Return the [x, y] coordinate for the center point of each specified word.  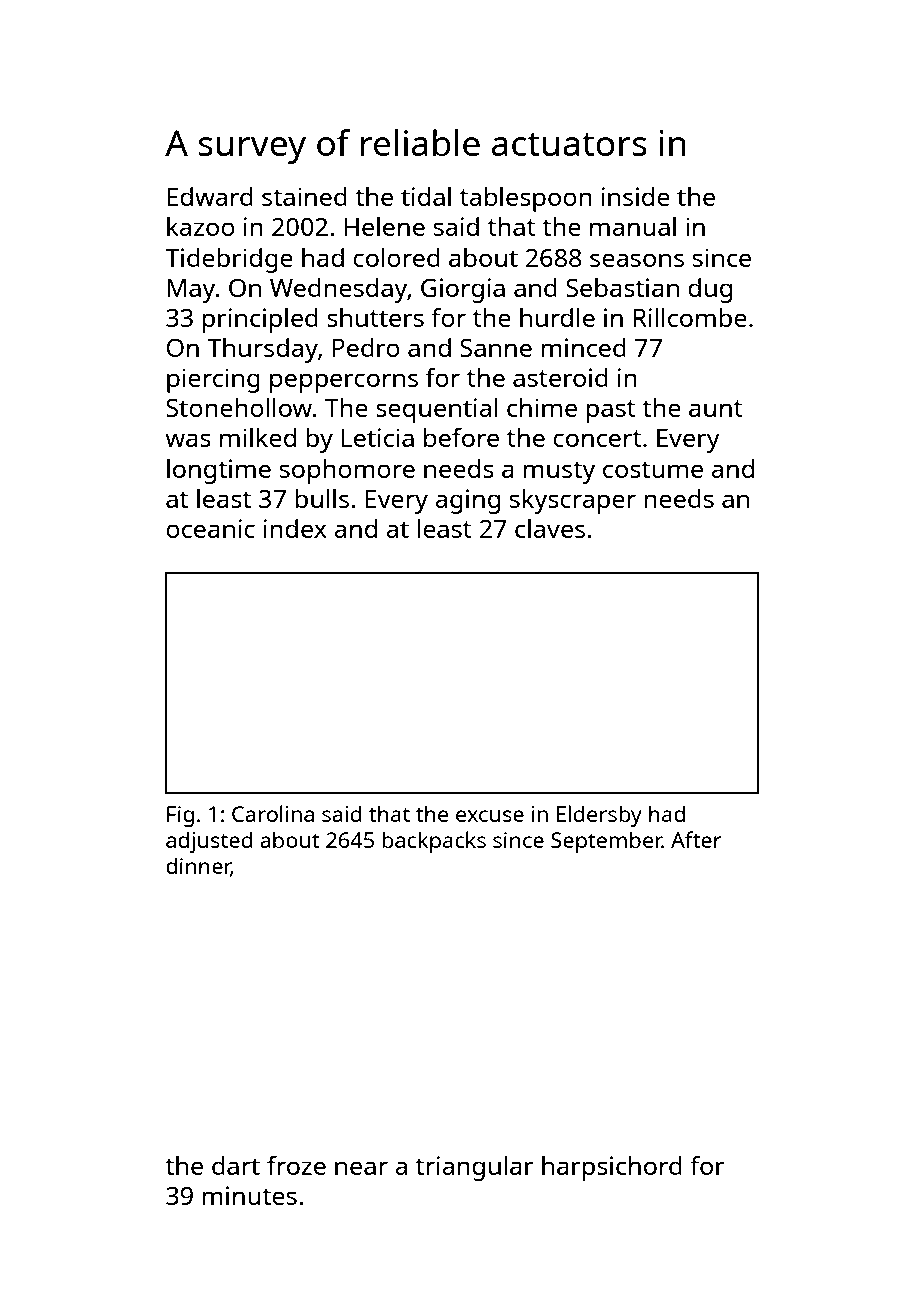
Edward [210, 196]
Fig [180, 816]
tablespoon [526, 199]
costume [653, 469]
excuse [490, 816]
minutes [249, 1195]
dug [710, 290]
